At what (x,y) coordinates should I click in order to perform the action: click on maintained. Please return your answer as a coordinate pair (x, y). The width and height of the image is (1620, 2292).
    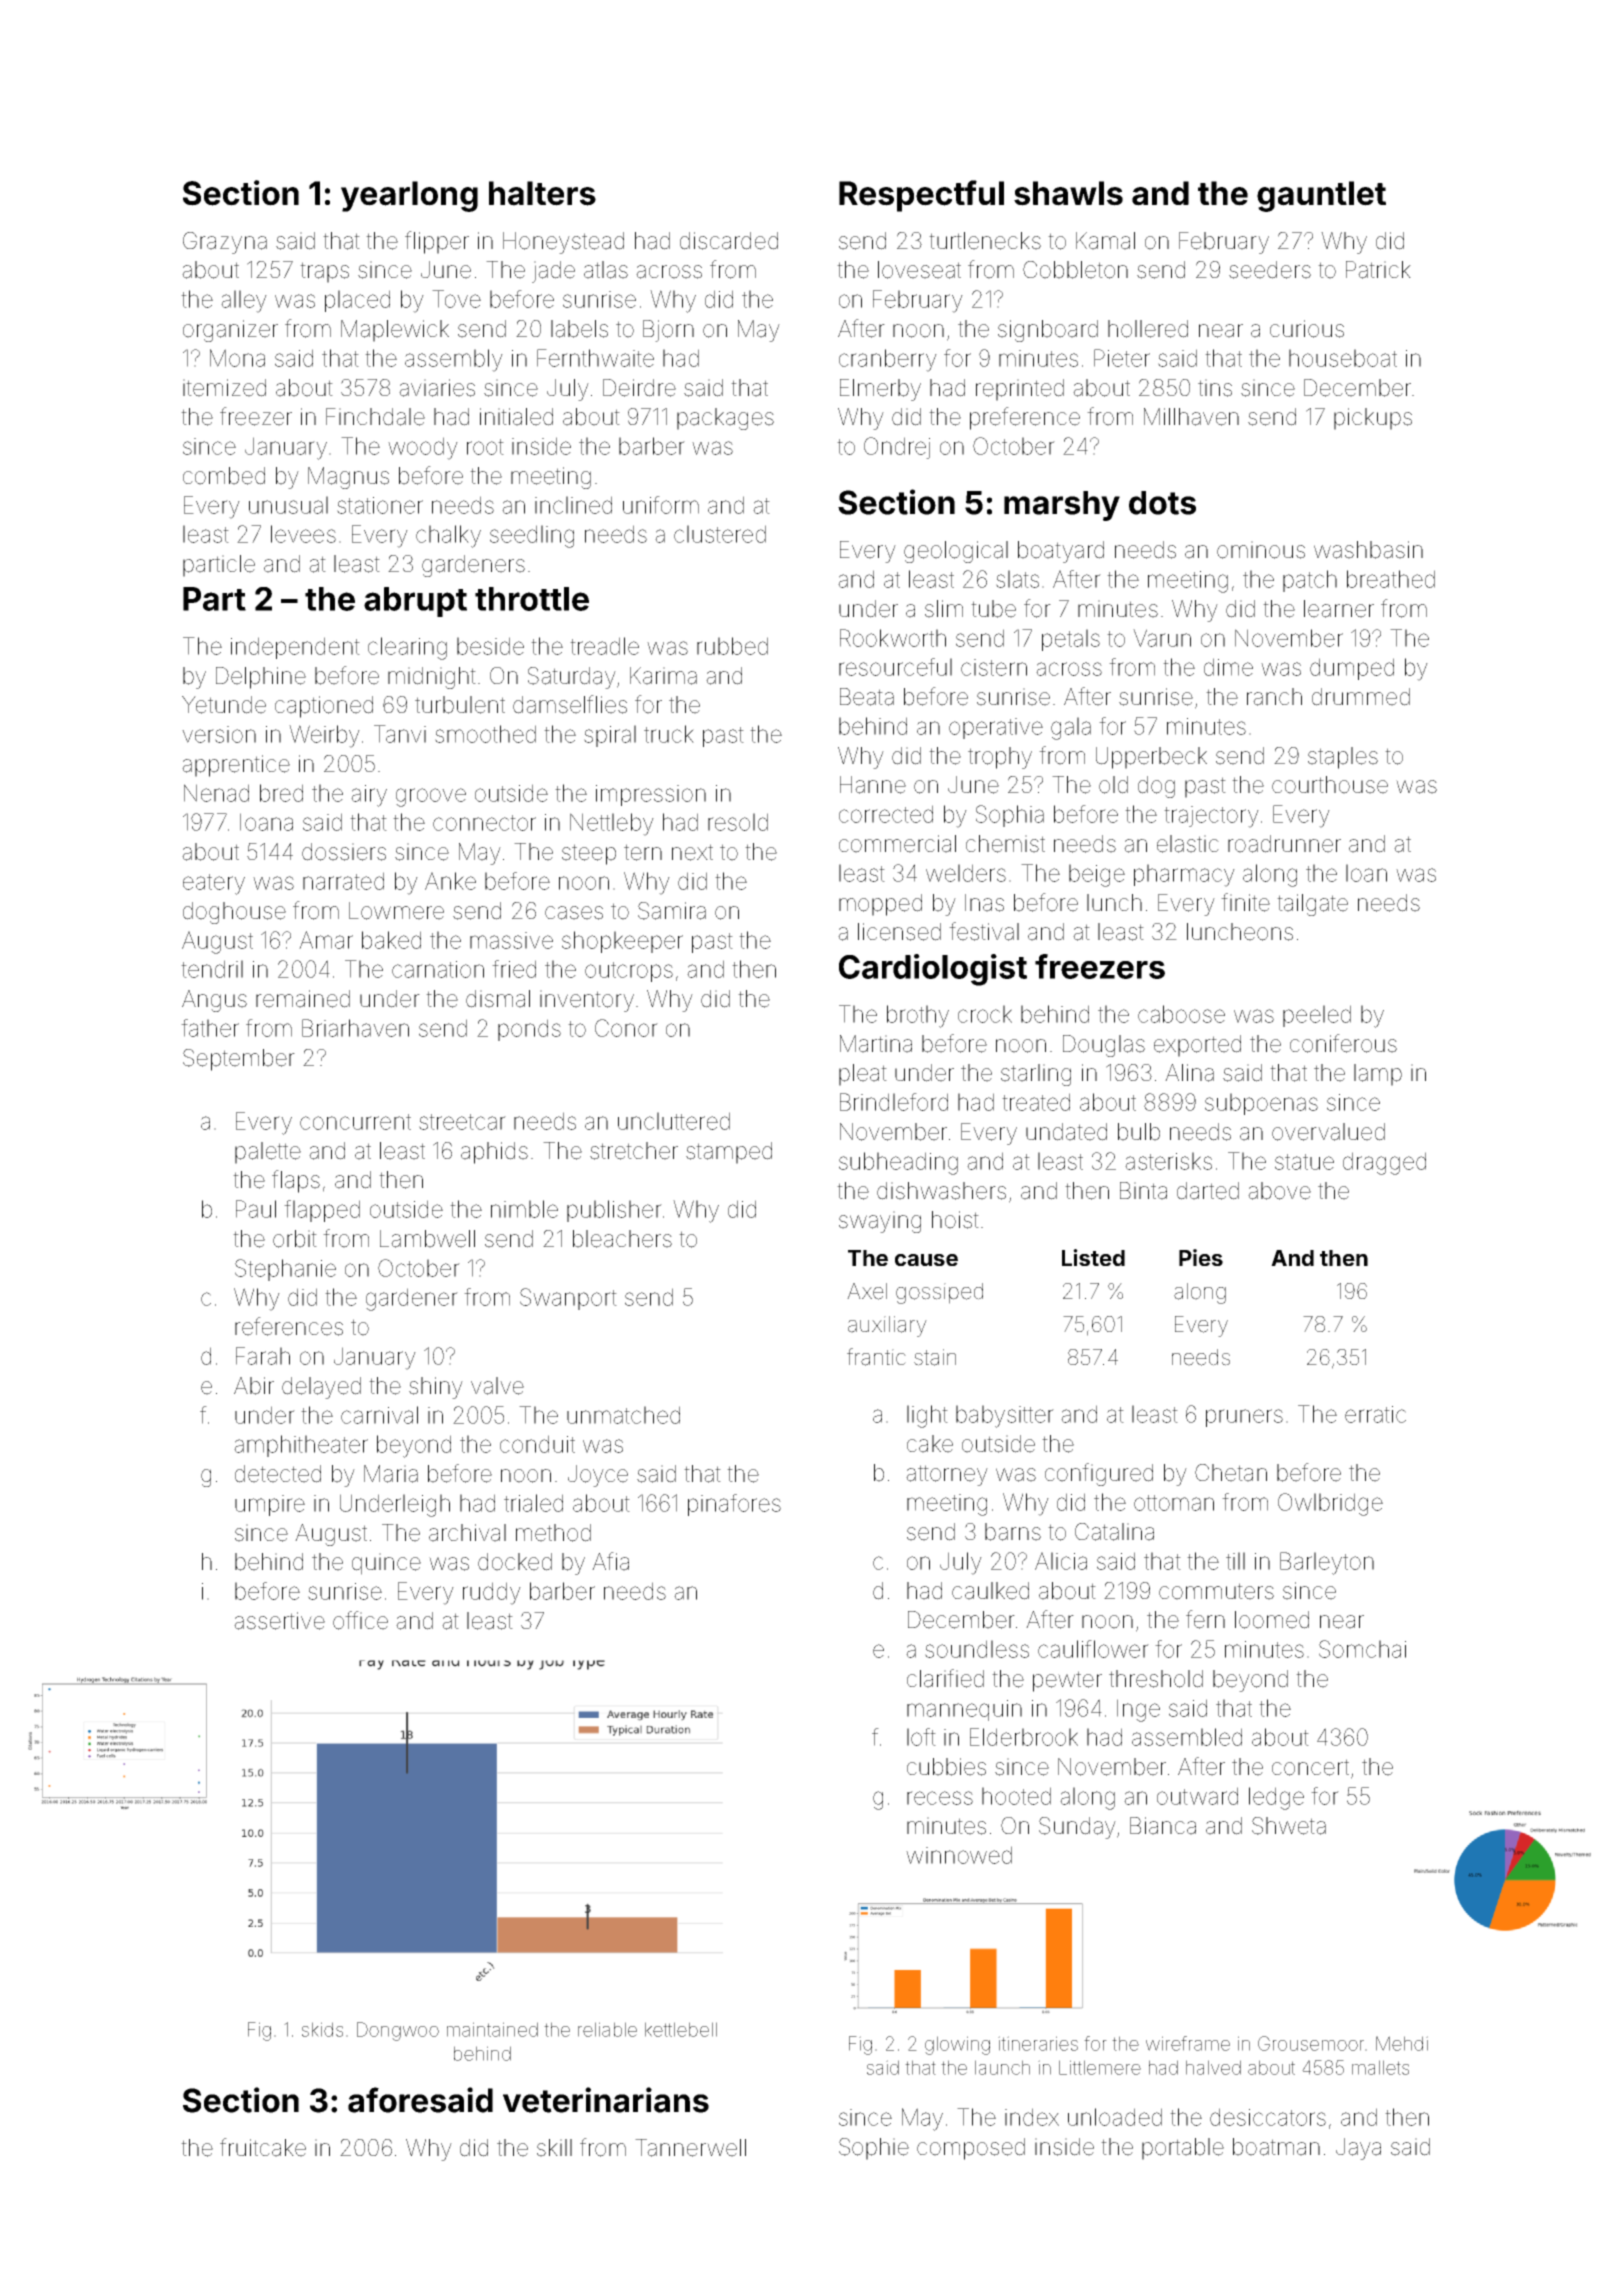
    Looking at the image, I should click on (492, 2029).
